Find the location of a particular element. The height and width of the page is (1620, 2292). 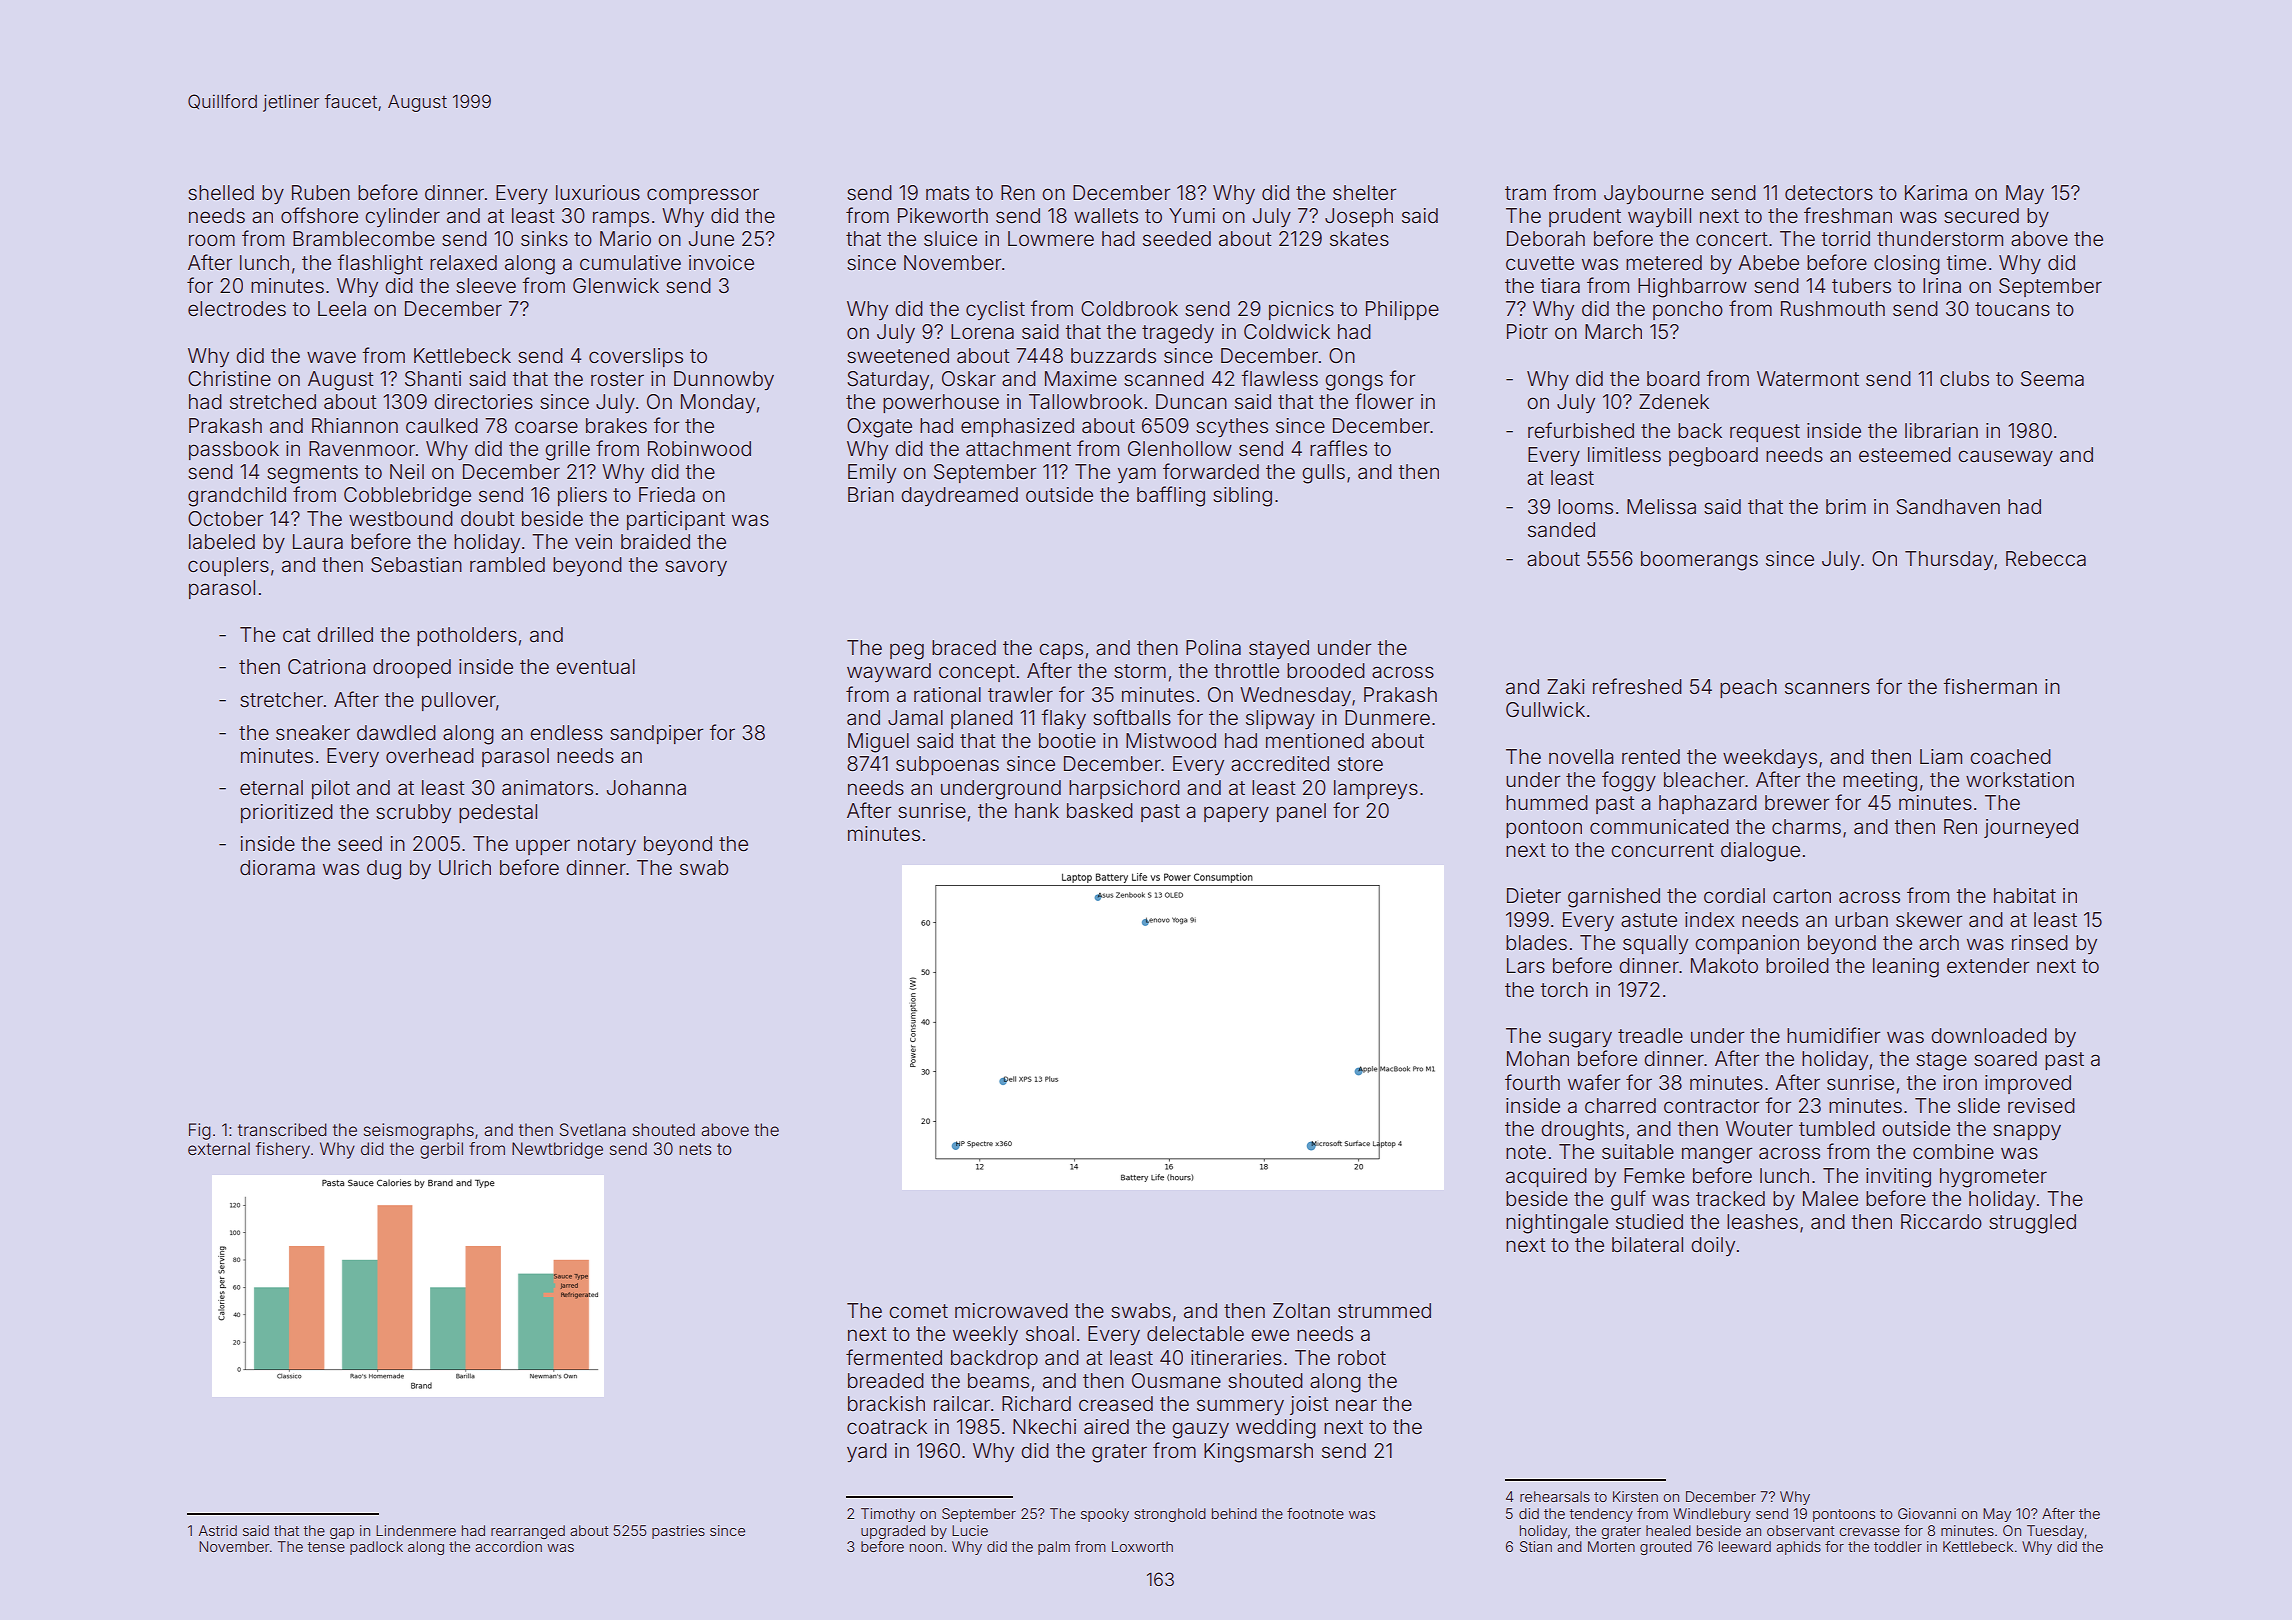

meeting is located at coordinates (1880, 782).
